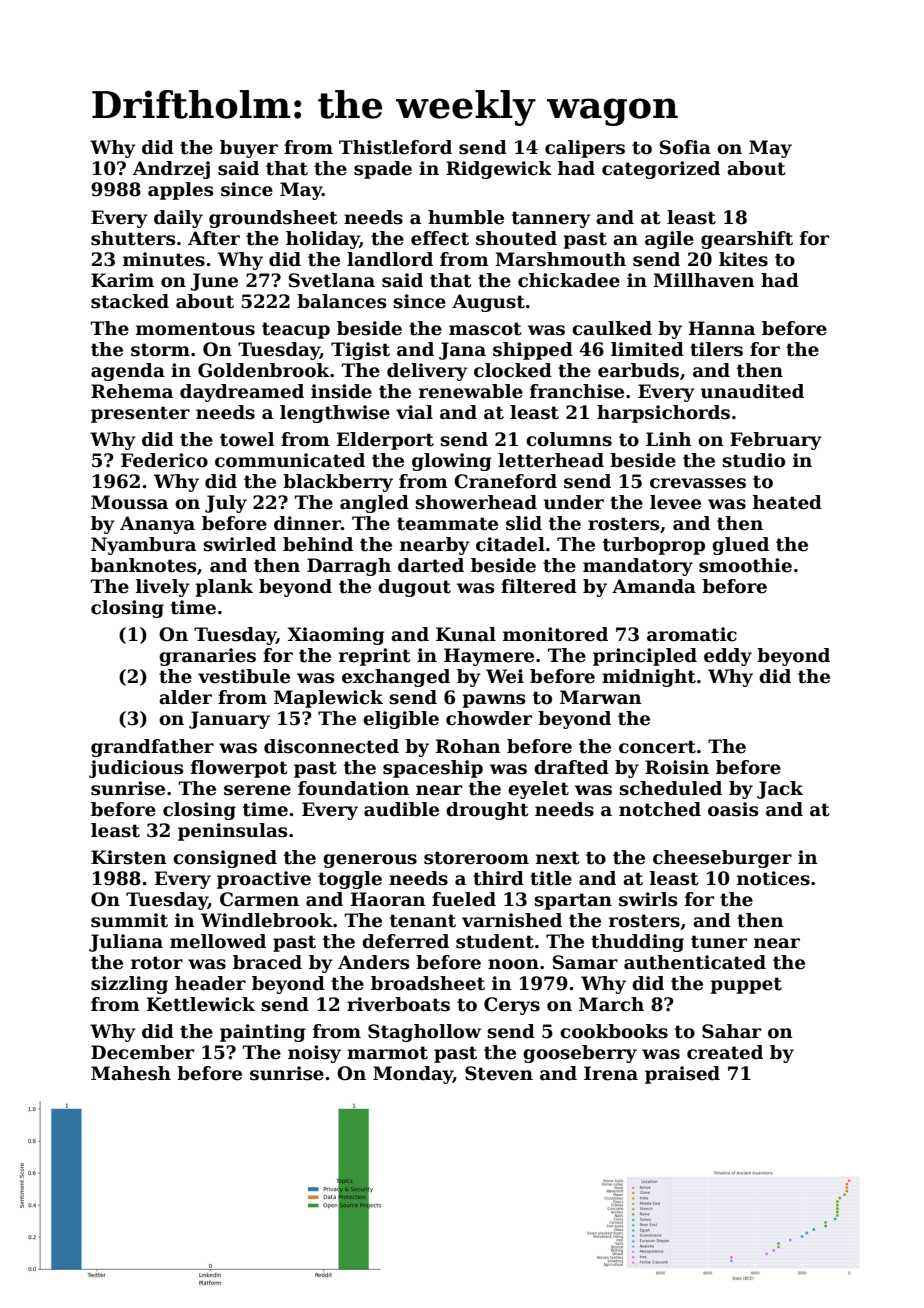 Image resolution: width=924 pixels, height=1308 pixels. Describe the element at coordinates (752, 391) in the screenshot. I see `unaudited` at that location.
